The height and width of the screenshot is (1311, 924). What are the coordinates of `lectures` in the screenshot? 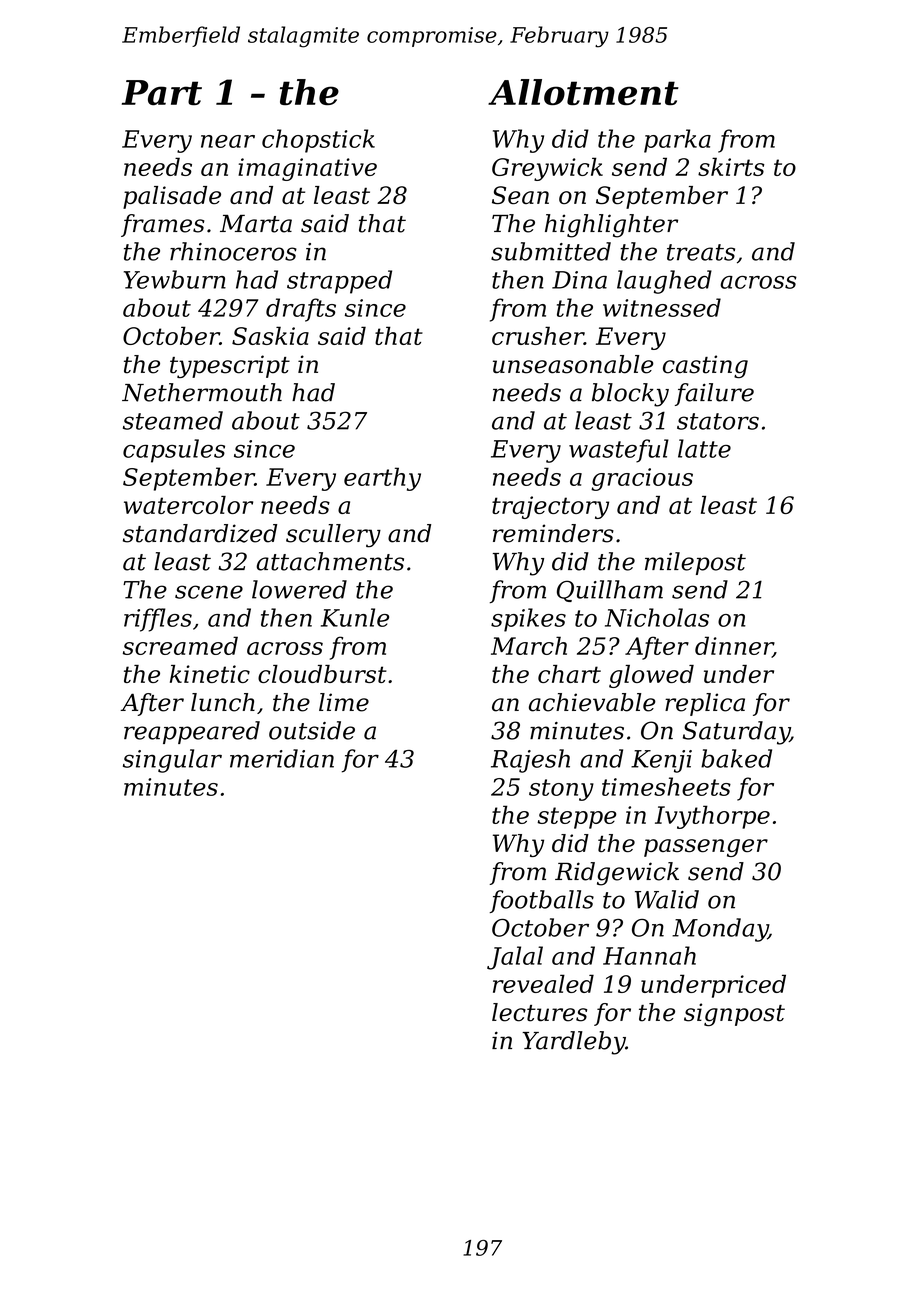 It's located at (539, 1012).
